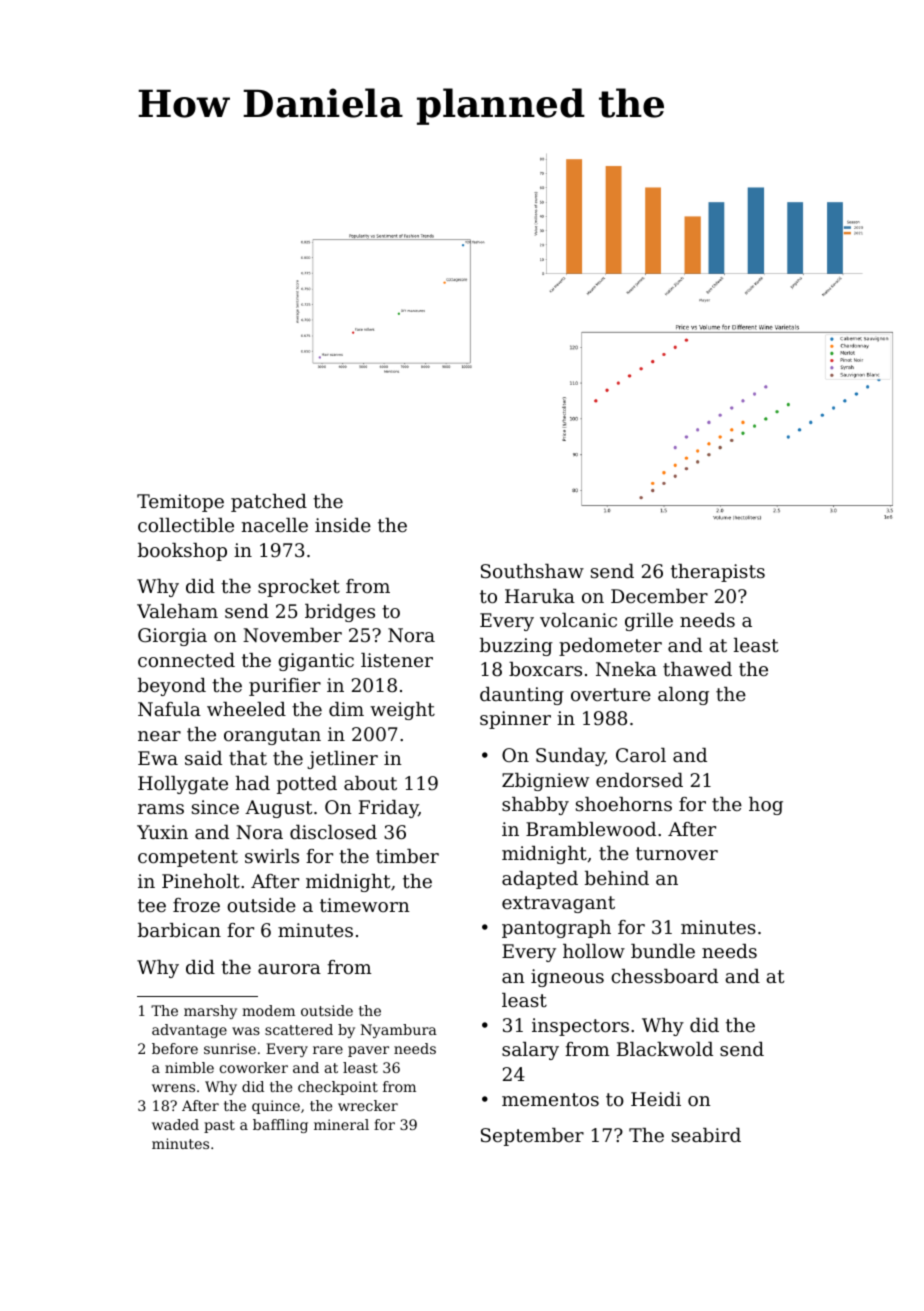  I want to click on behind, so click(617, 878).
